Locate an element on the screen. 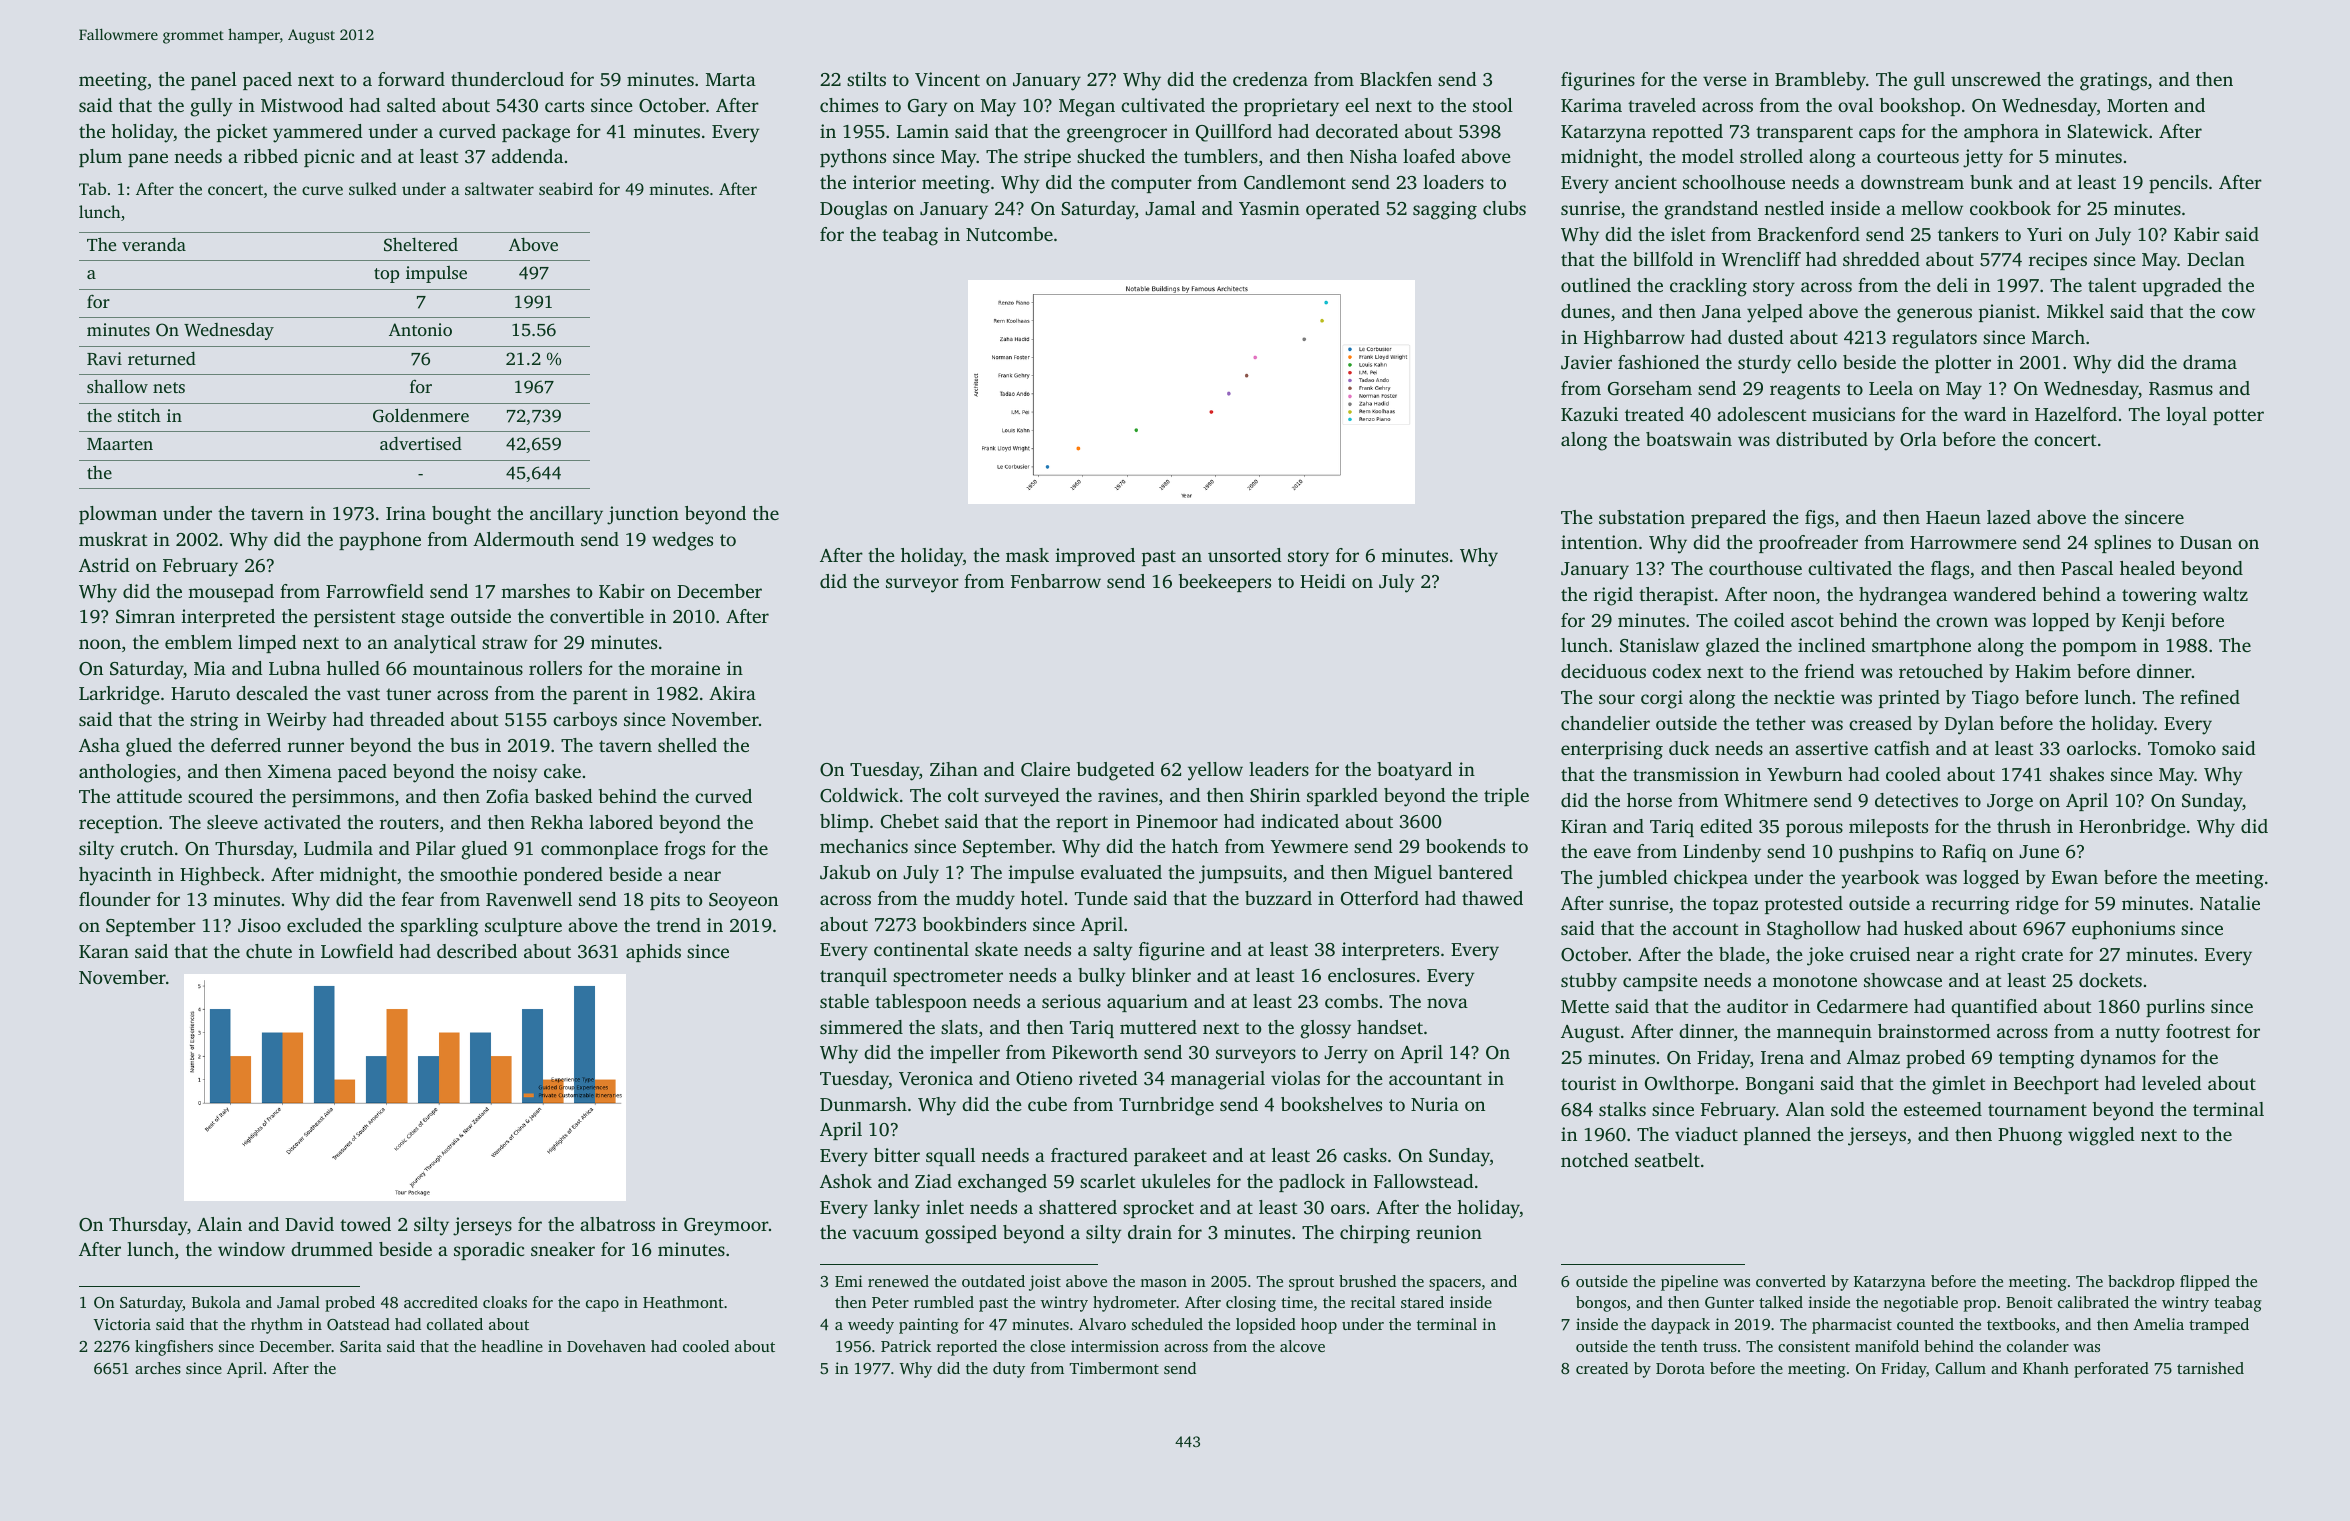 Image resolution: width=2350 pixels, height=1521 pixels. Tomoko is located at coordinates (2182, 748).
